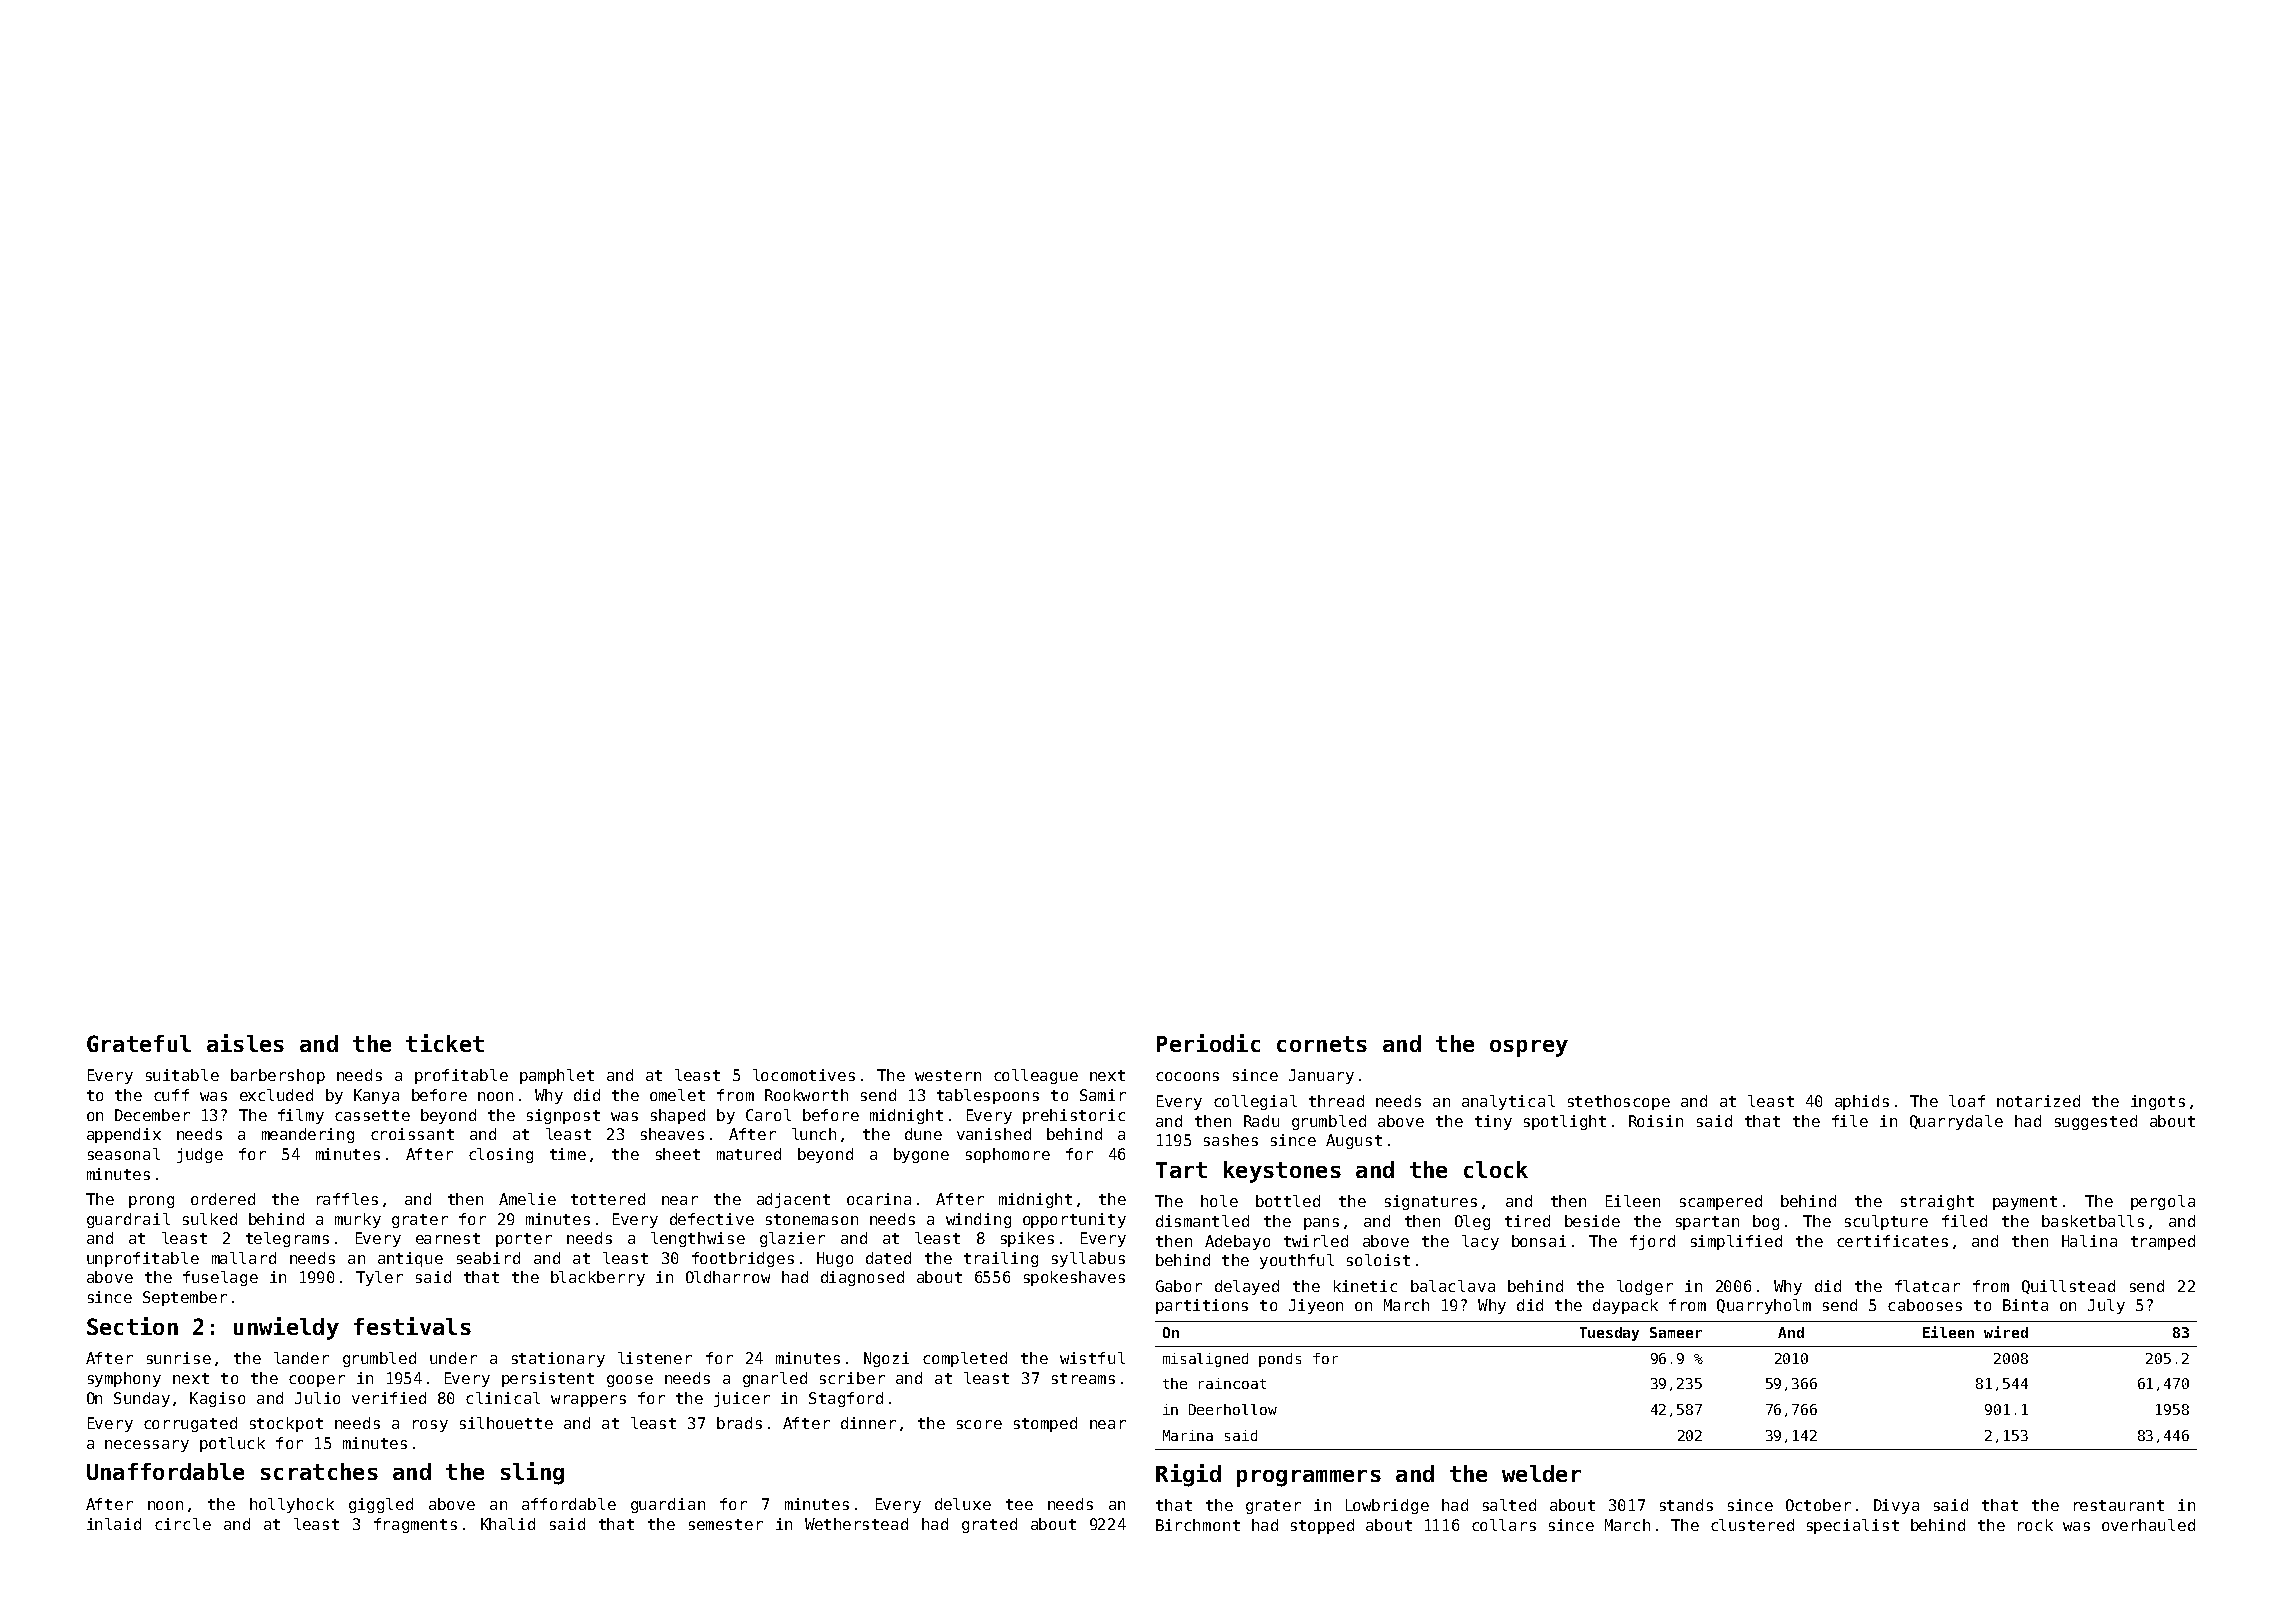  What do you see at coordinates (501, 1155) in the image?
I see `closing` at bounding box center [501, 1155].
